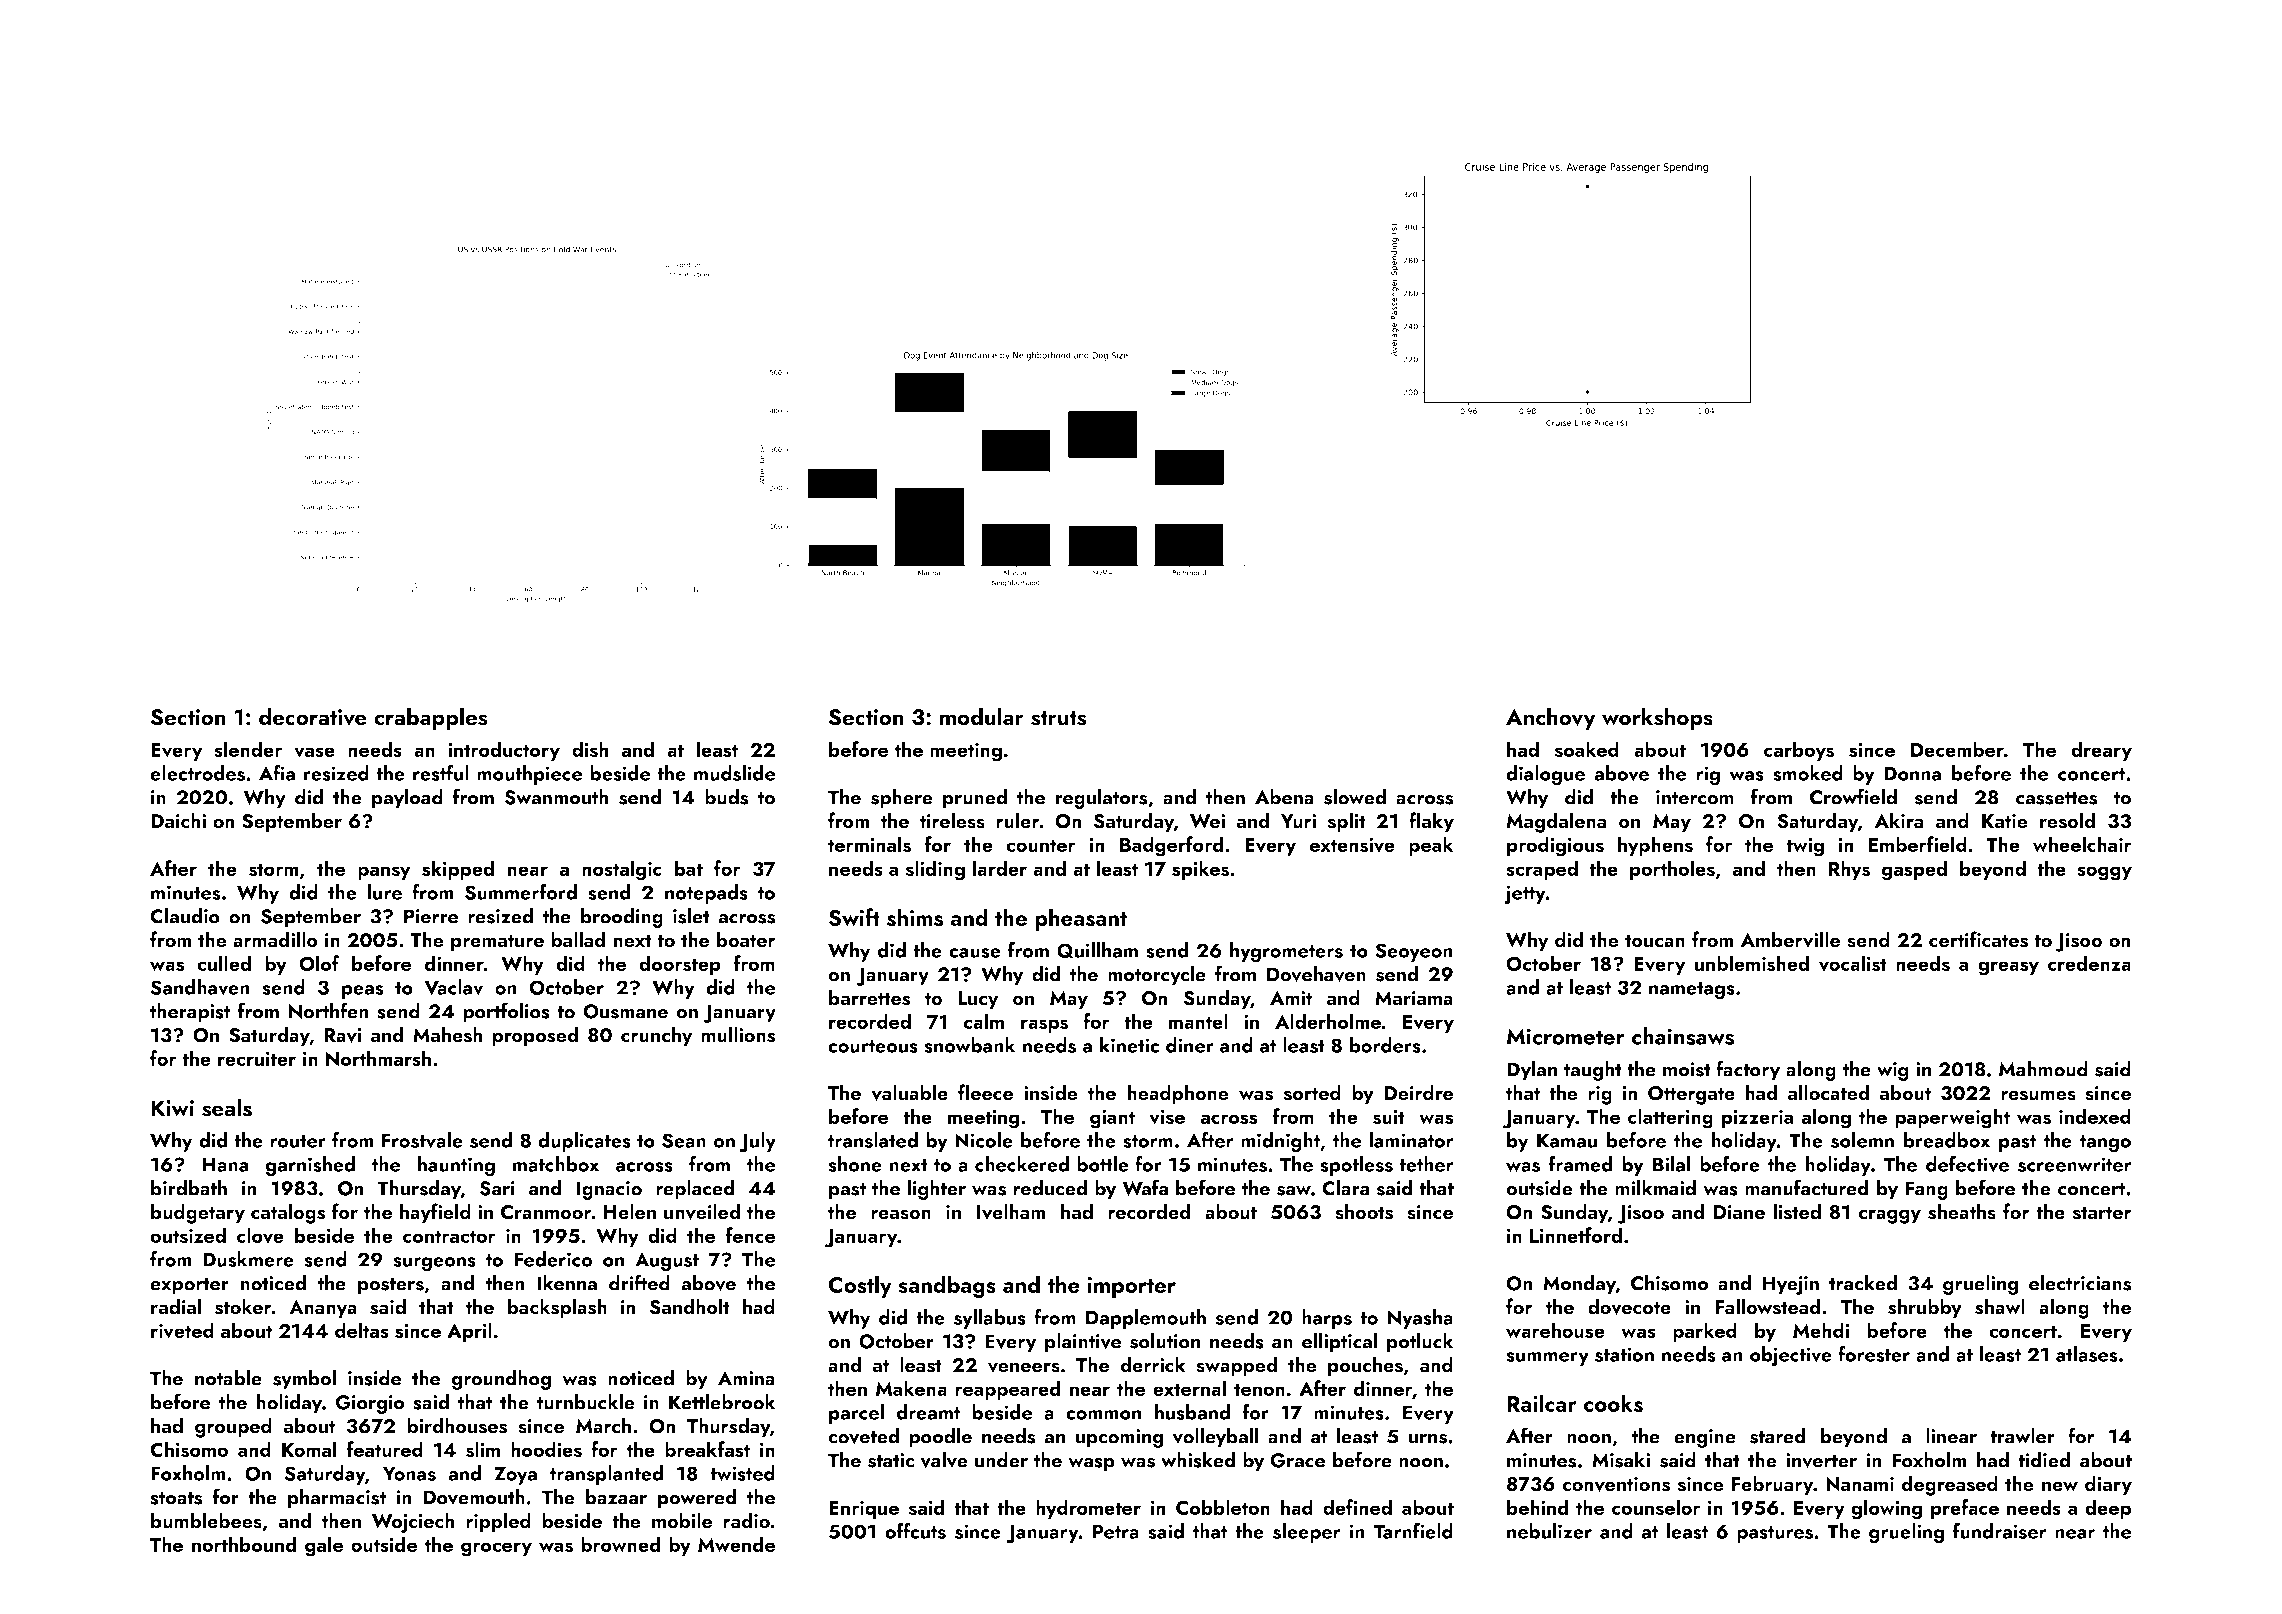  I want to click on hayfield, so click(435, 1213).
